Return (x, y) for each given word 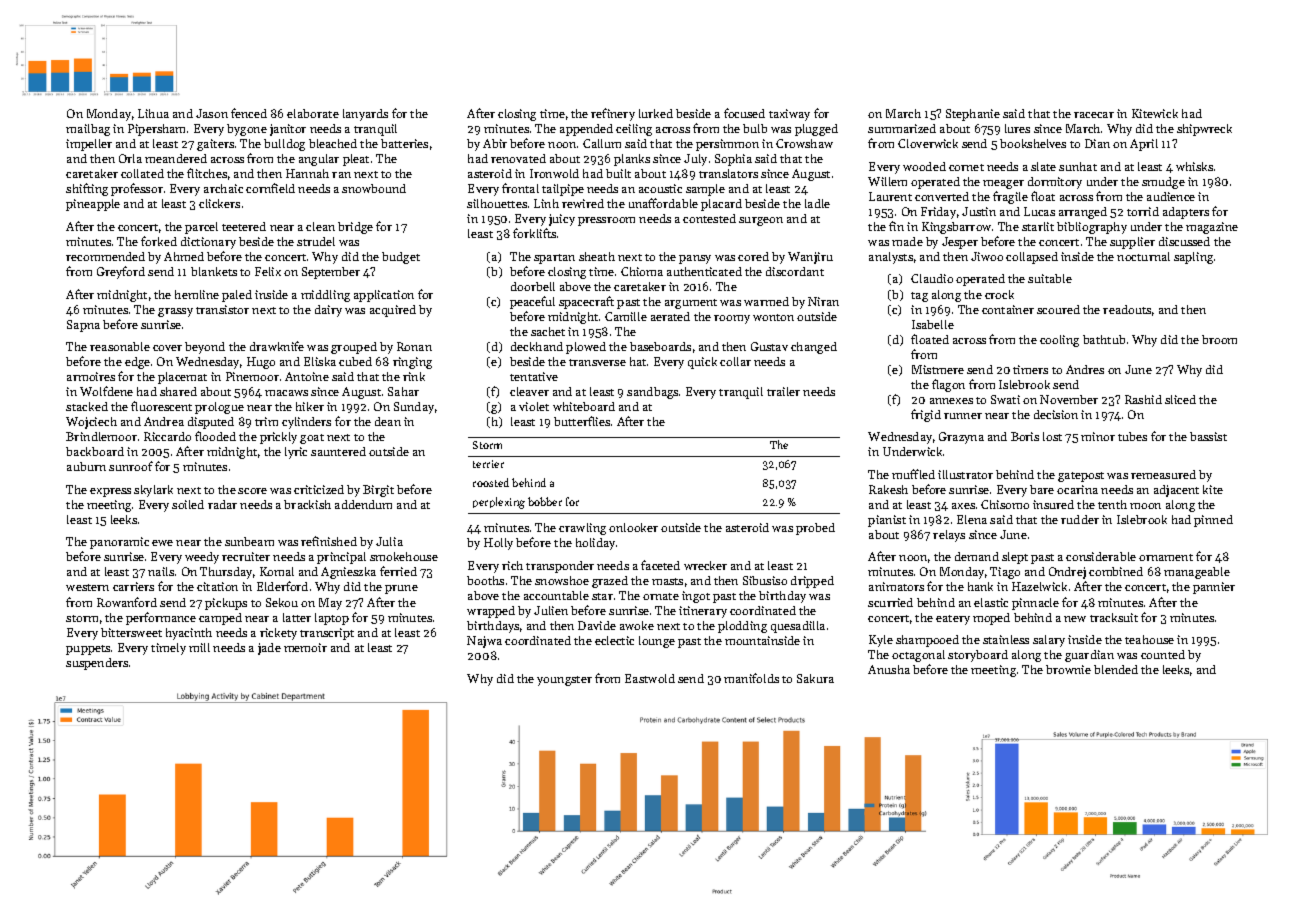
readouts (1127, 309)
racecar (1094, 115)
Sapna (83, 326)
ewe (162, 543)
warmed (766, 301)
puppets (88, 650)
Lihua (153, 113)
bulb (755, 128)
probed (815, 529)
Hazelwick (1039, 586)
